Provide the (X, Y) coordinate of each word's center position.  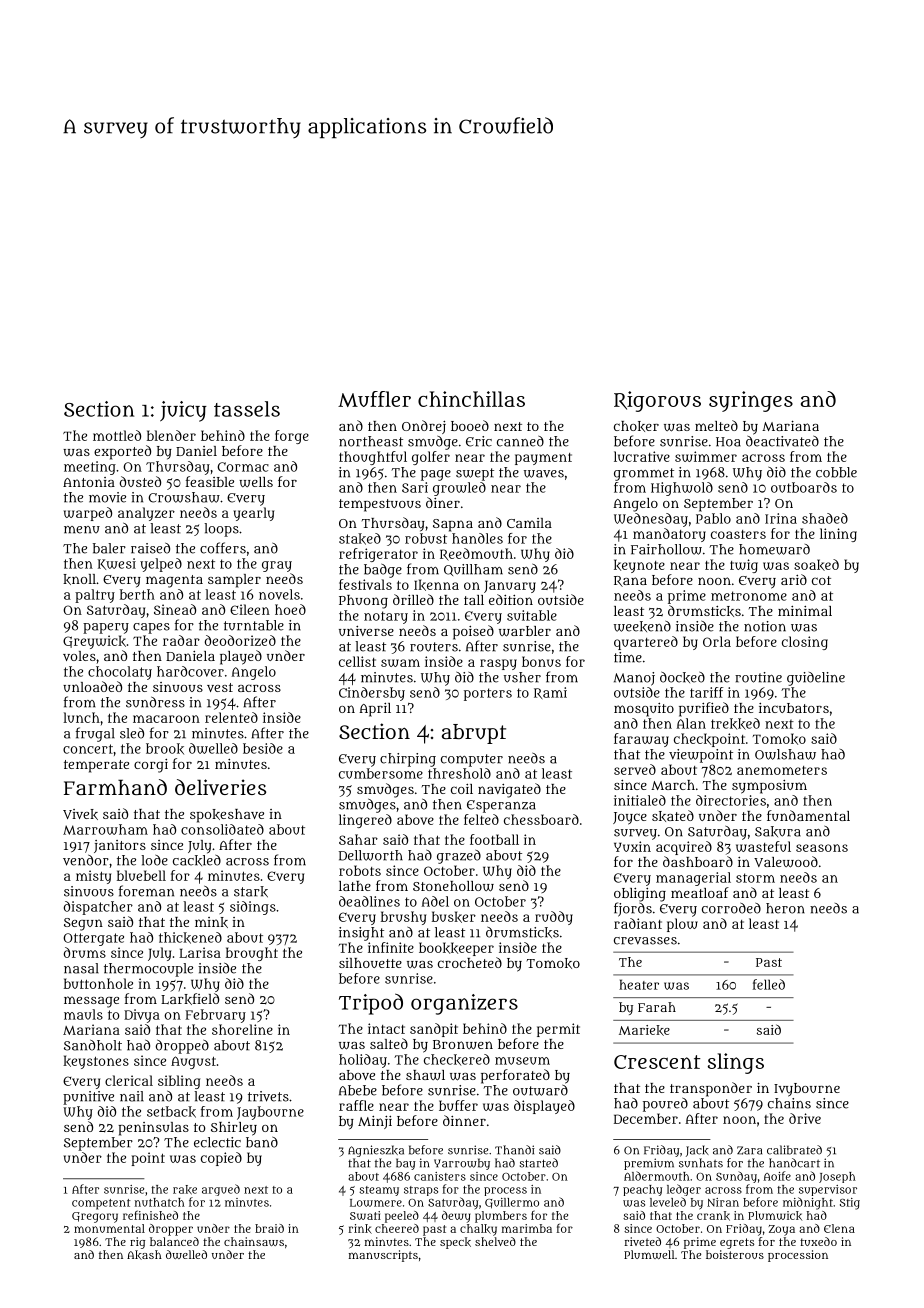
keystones (96, 1062)
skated (673, 816)
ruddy (554, 918)
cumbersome (381, 773)
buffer (458, 1105)
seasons (822, 848)
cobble (836, 472)
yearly (253, 514)
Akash (144, 1255)
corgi (151, 766)
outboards (804, 487)
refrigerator (378, 555)
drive (805, 1118)
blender (171, 435)
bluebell (141, 875)
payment (543, 459)
